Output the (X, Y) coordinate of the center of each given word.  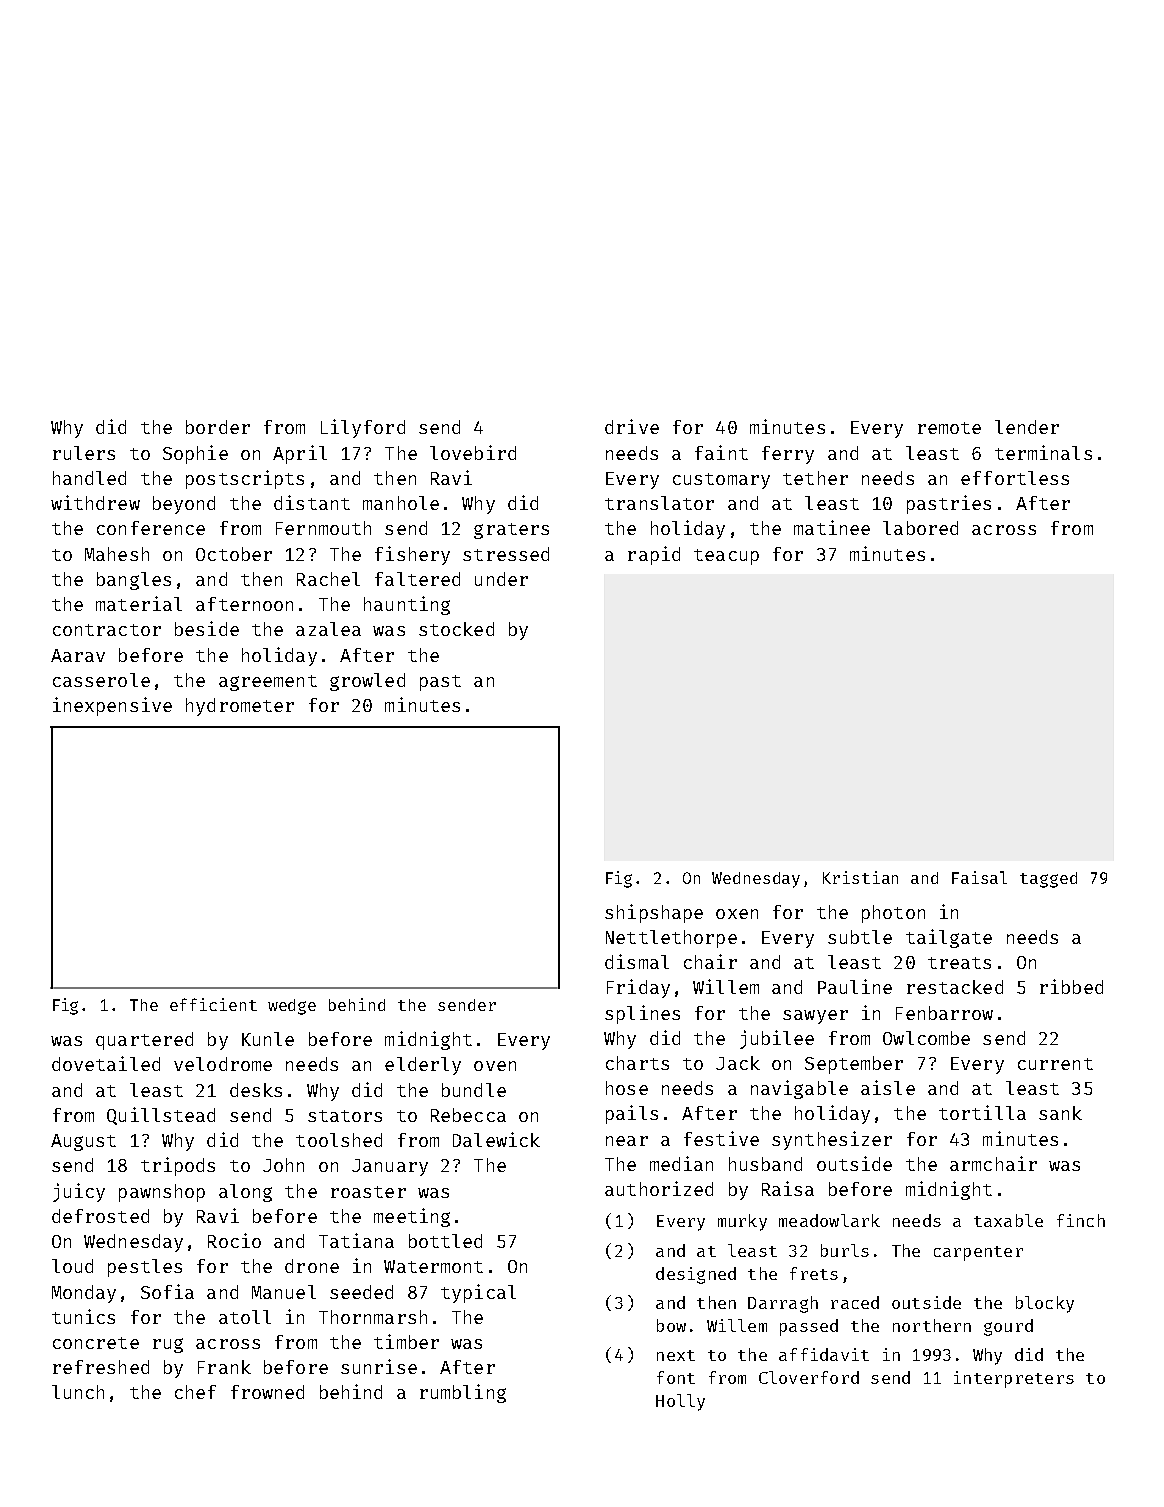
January (390, 1167)
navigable (799, 1089)
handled (89, 478)
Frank (224, 1367)
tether (815, 478)
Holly (680, 1402)
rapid (654, 555)
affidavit (824, 1354)
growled (367, 682)
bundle (474, 1090)
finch (1081, 1220)
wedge (292, 1007)
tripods (178, 1166)
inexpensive (112, 706)
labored (920, 528)
